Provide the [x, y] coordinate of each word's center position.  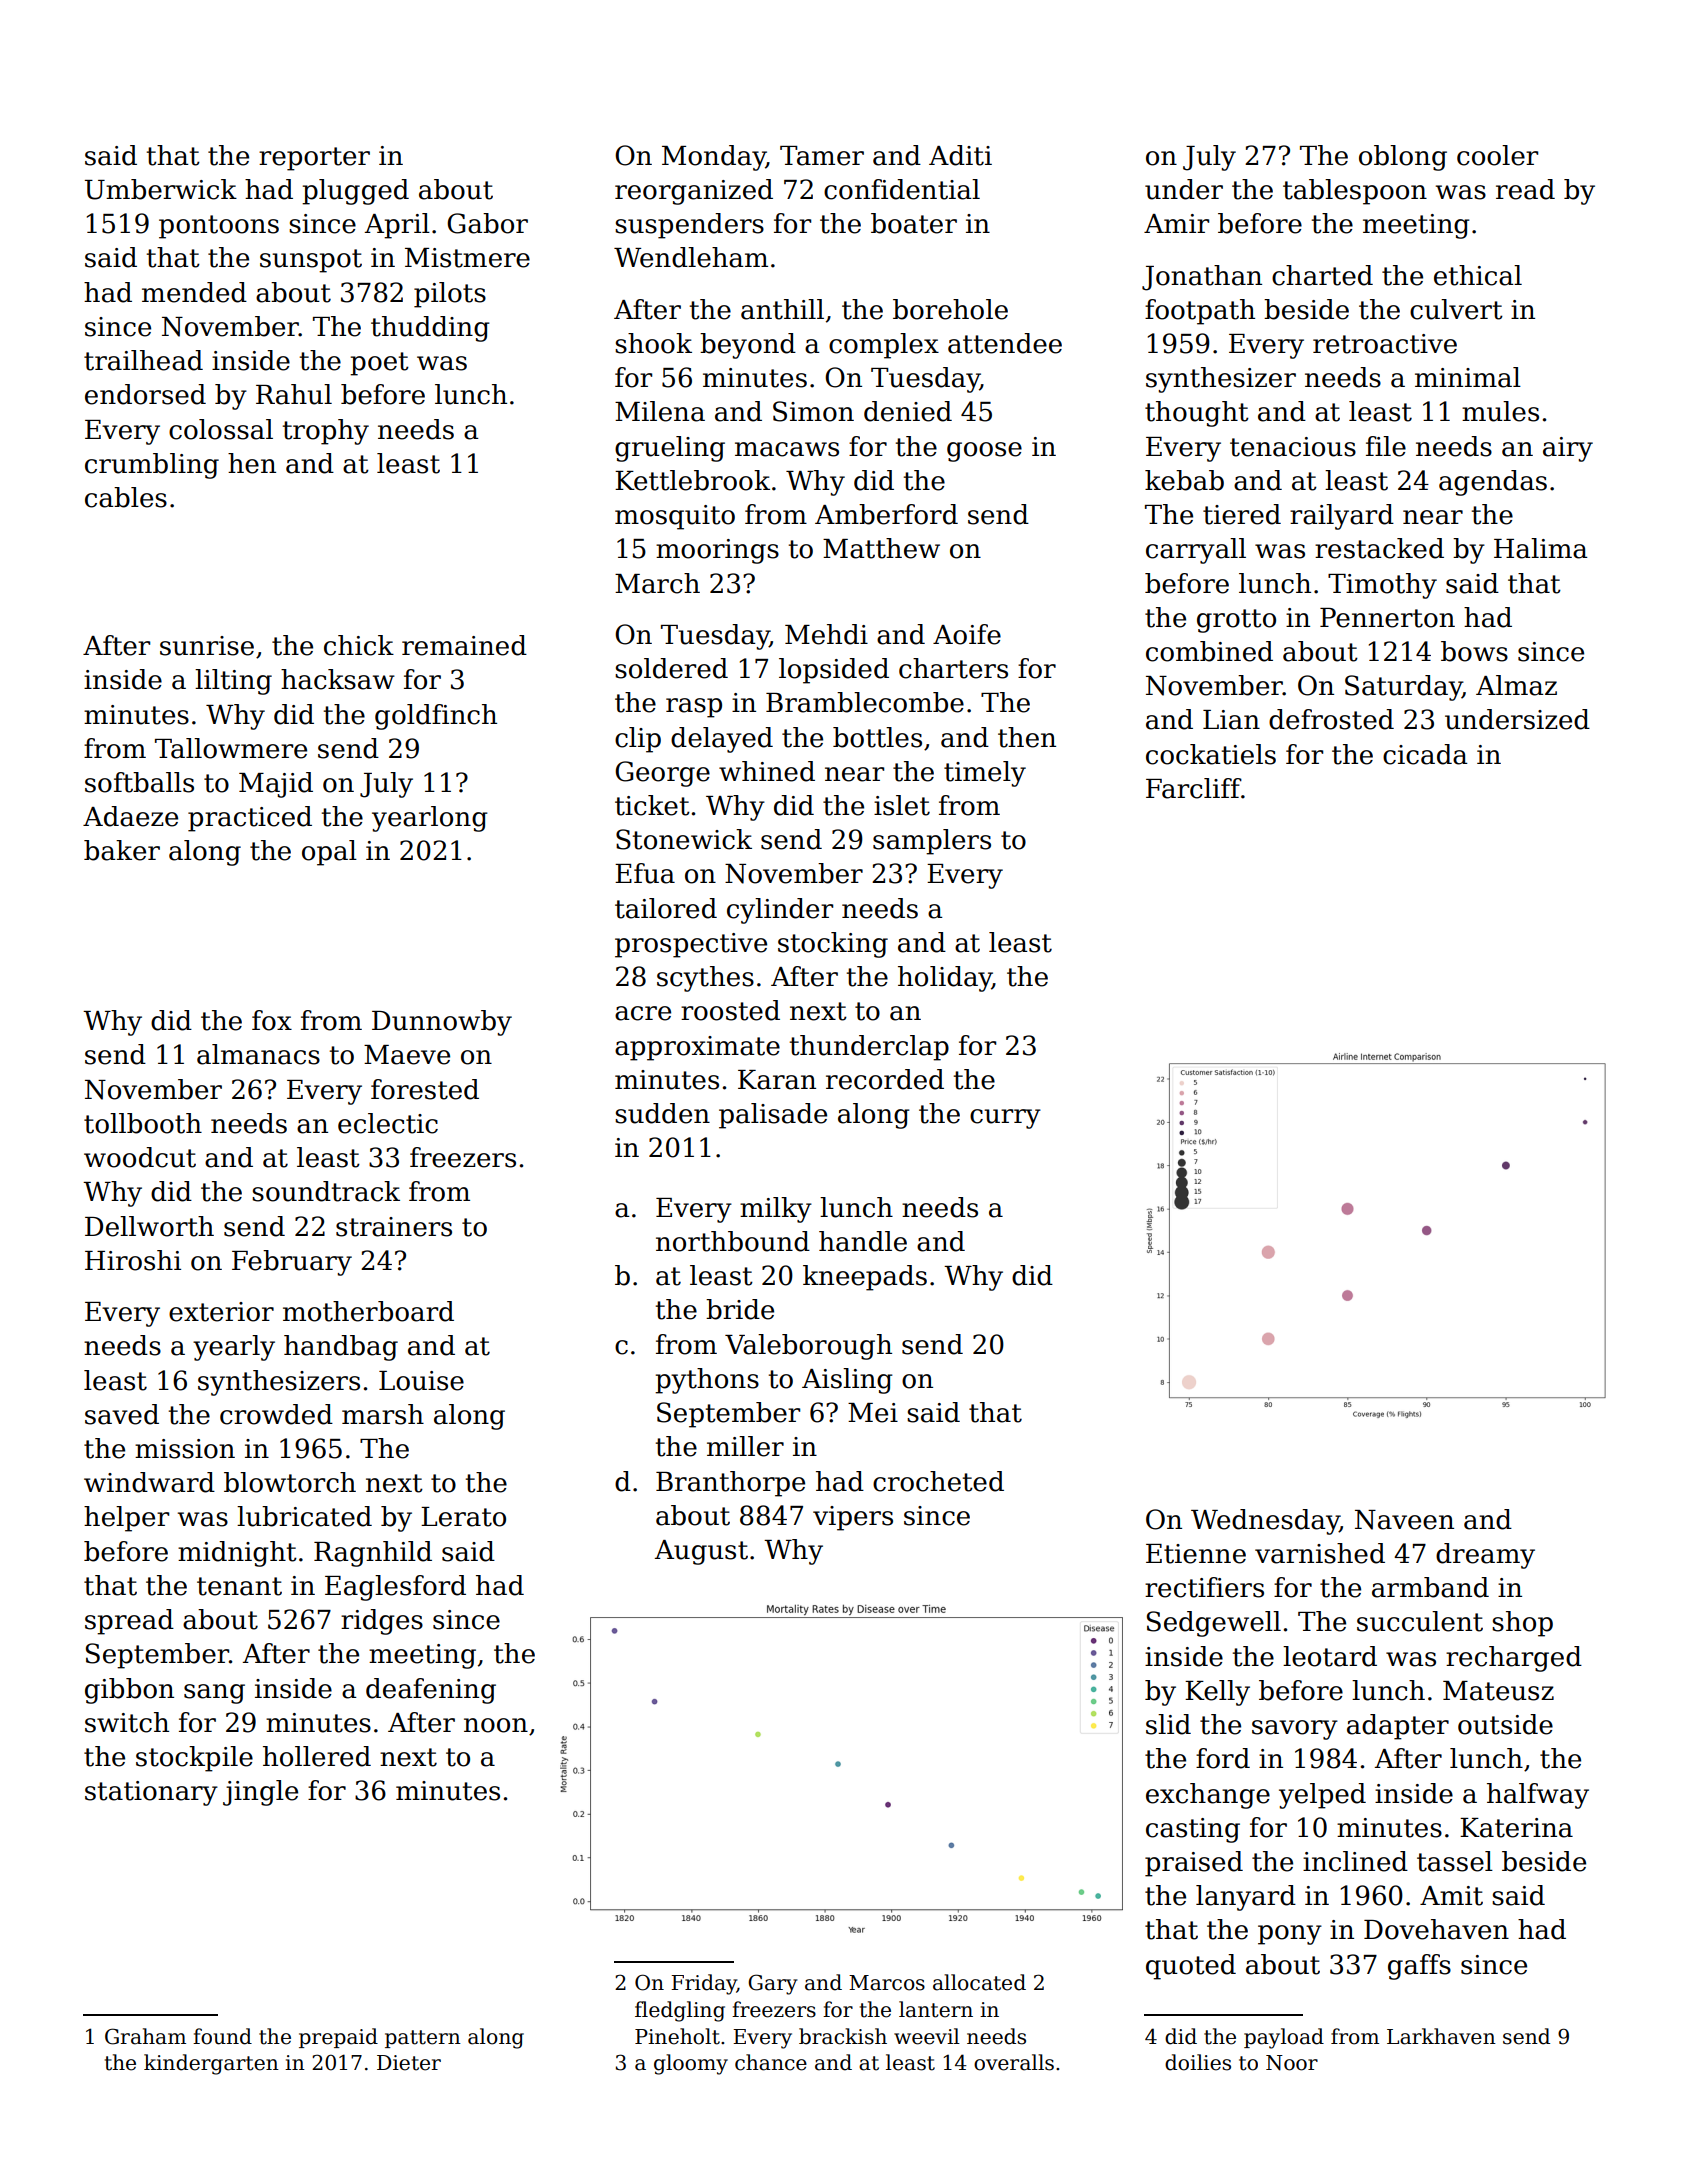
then [1027, 737]
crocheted [938, 1481]
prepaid [338, 2038]
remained [464, 645]
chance [771, 2062]
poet [379, 364]
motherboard [368, 1311]
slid [1168, 1724]
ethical [1478, 275]
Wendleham [691, 257]
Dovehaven [1436, 1929]
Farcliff [1193, 788]
